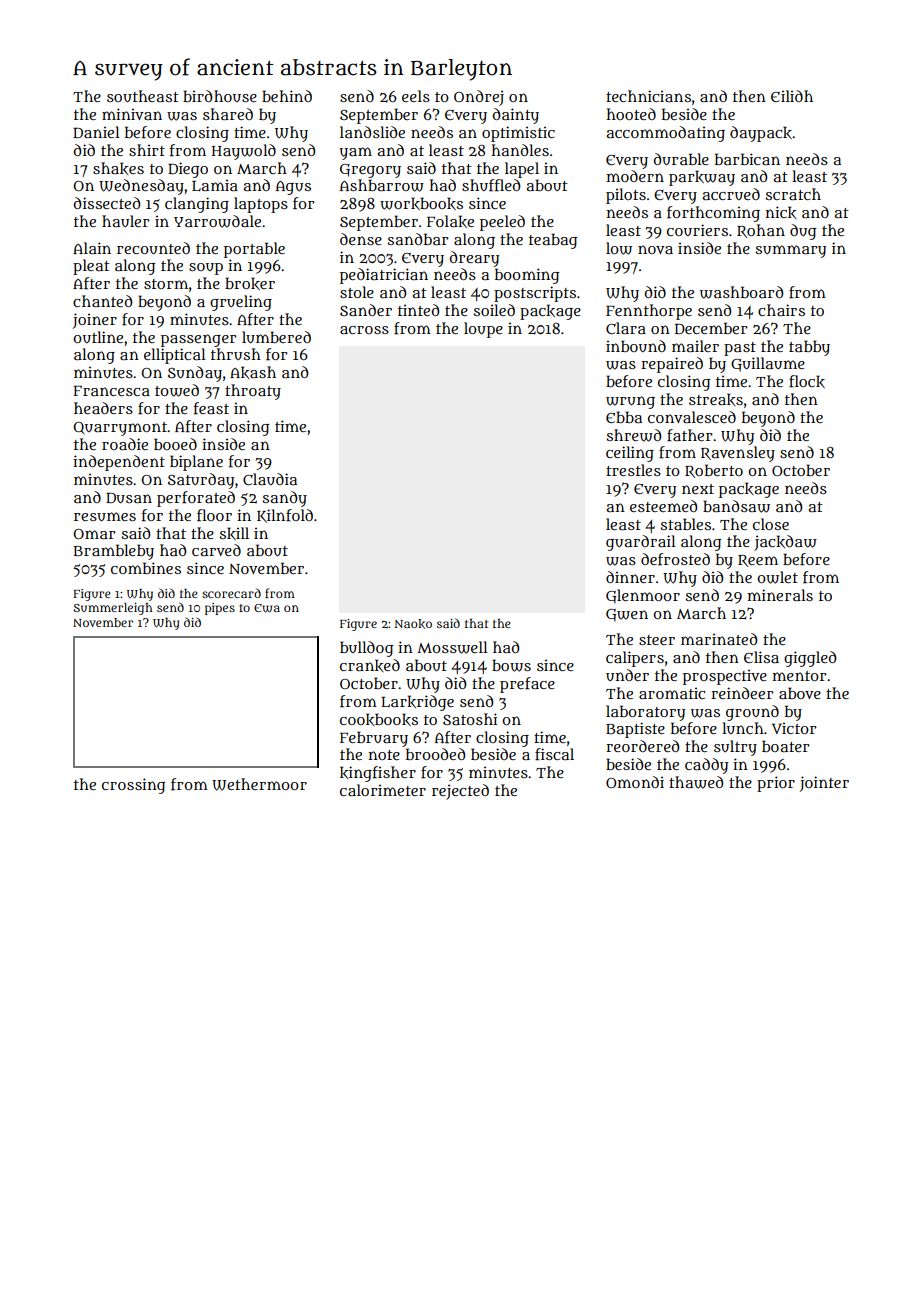 This image has width=924, height=1308. What do you see at coordinates (111, 391) in the image?
I see `Francesca` at bounding box center [111, 391].
